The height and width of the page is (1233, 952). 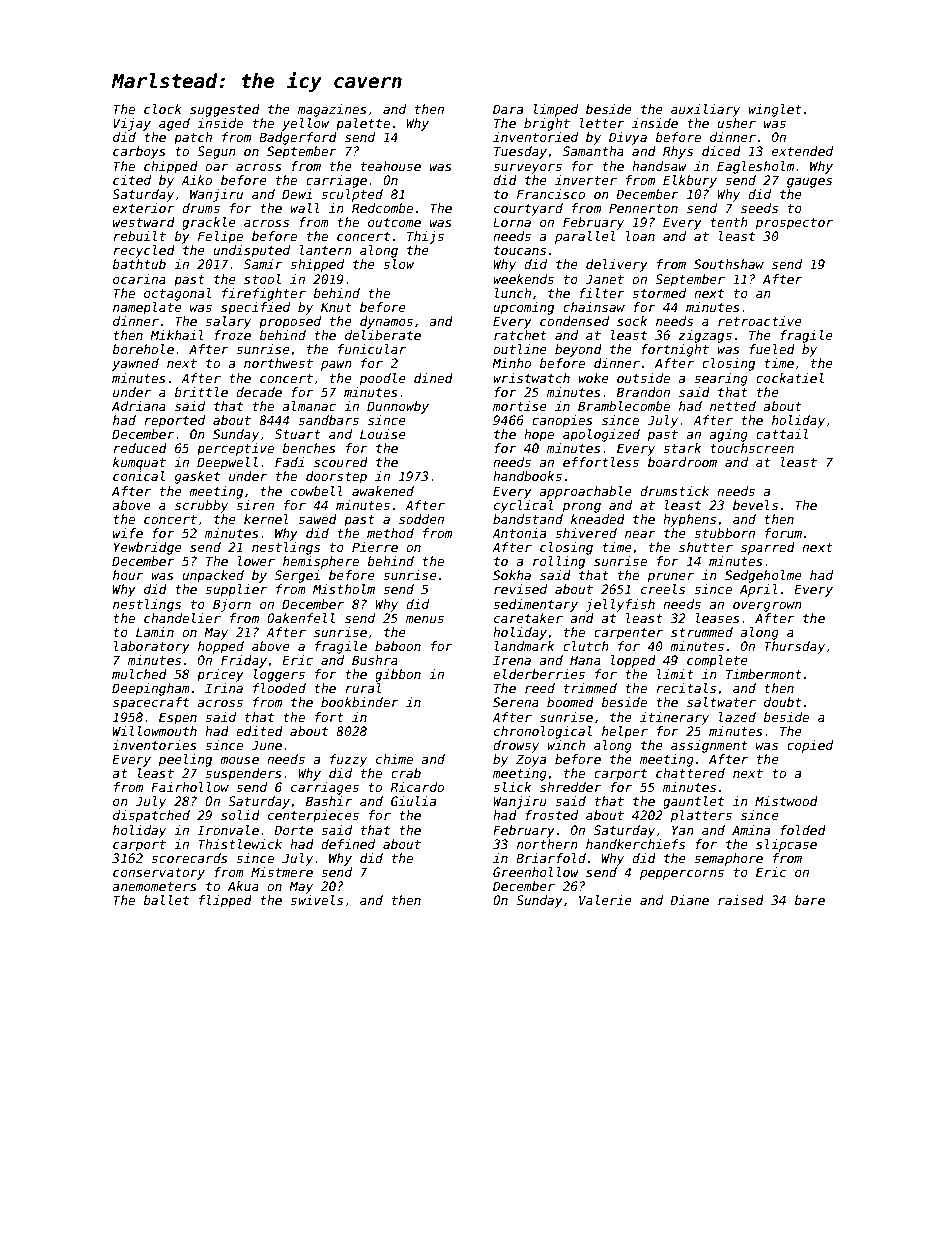 What do you see at coordinates (555, 110) in the page?
I see `limped` at bounding box center [555, 110].
